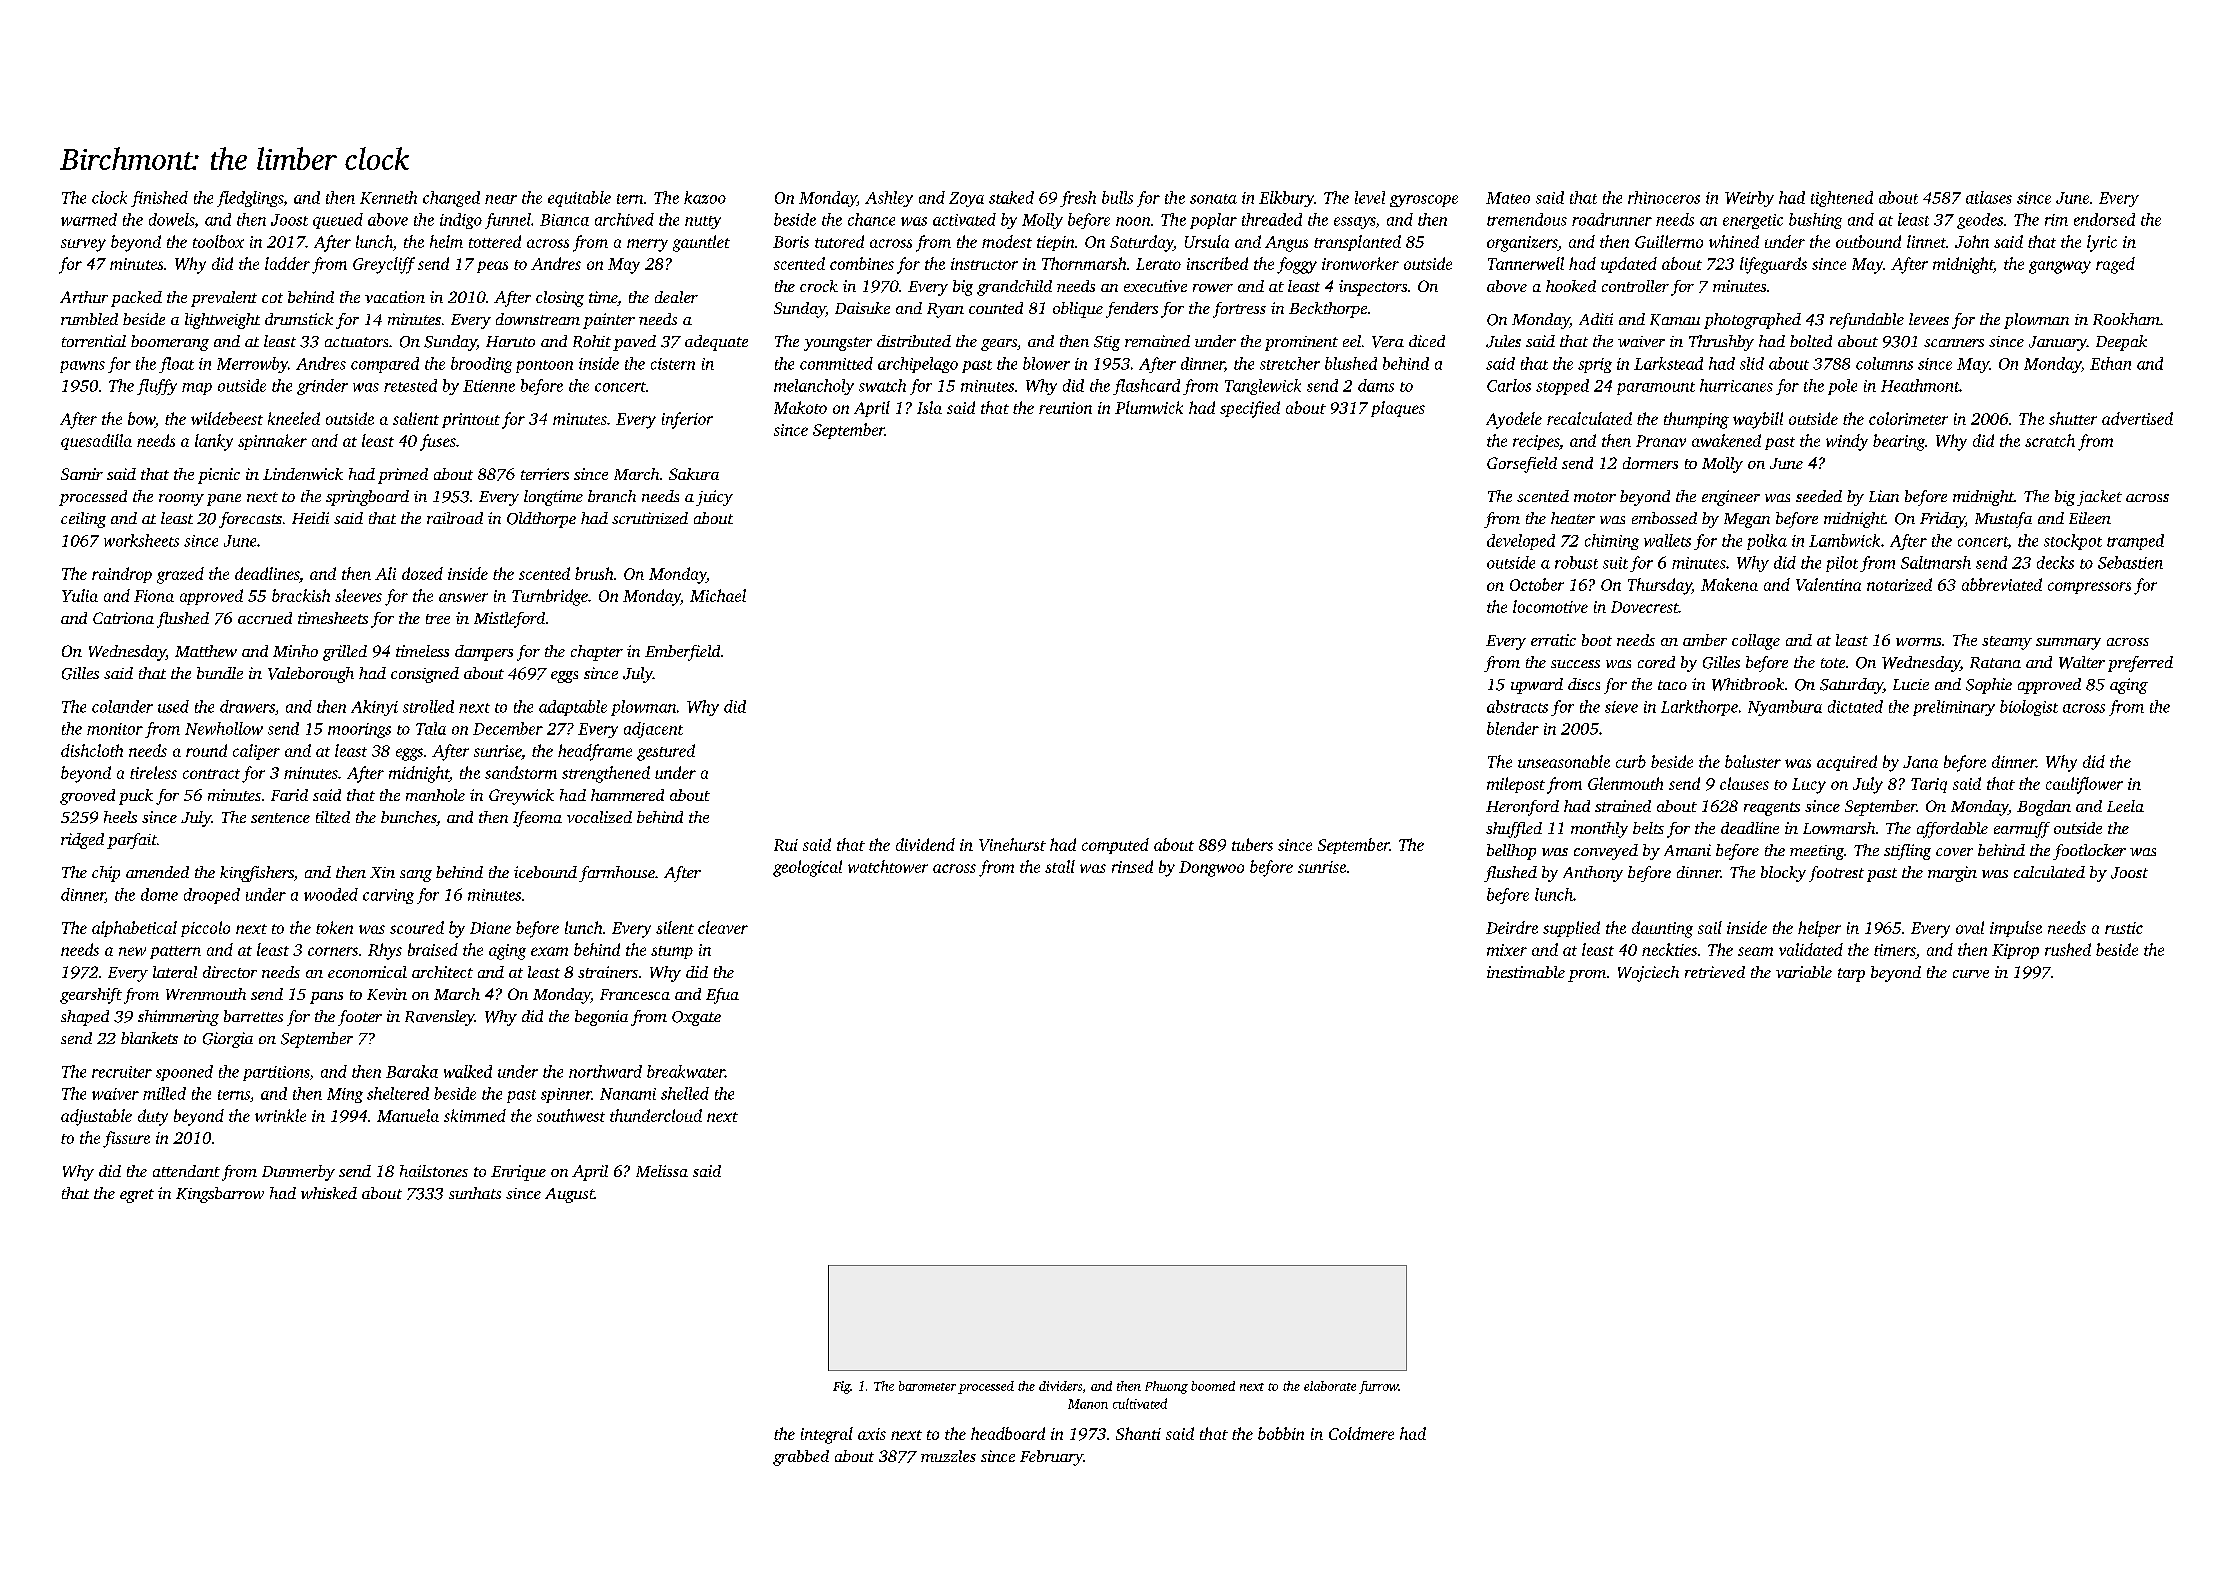  I want to click on Ratana, so click(1995, 663).
